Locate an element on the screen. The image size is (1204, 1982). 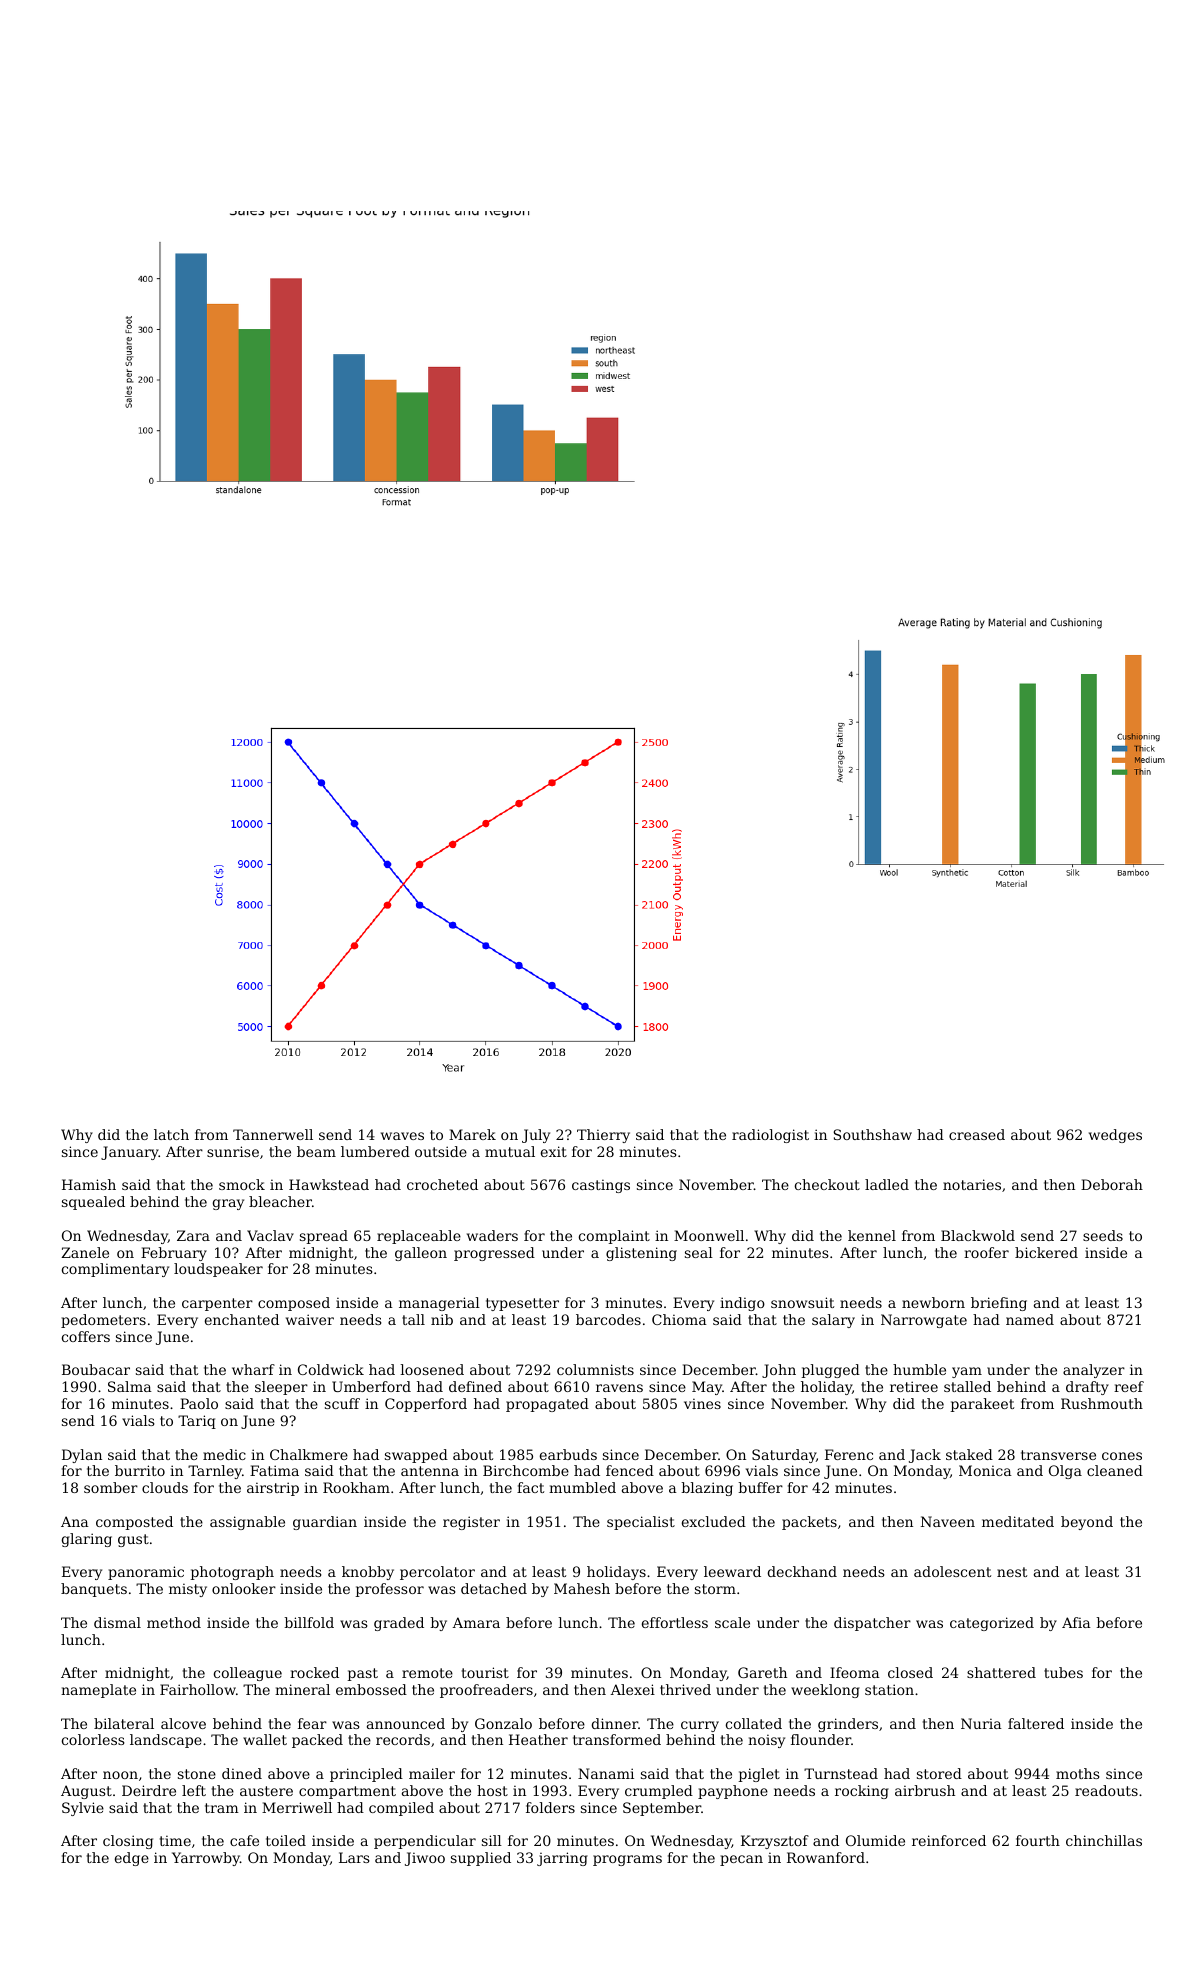
dined is located at coordinates (242, 1773).
